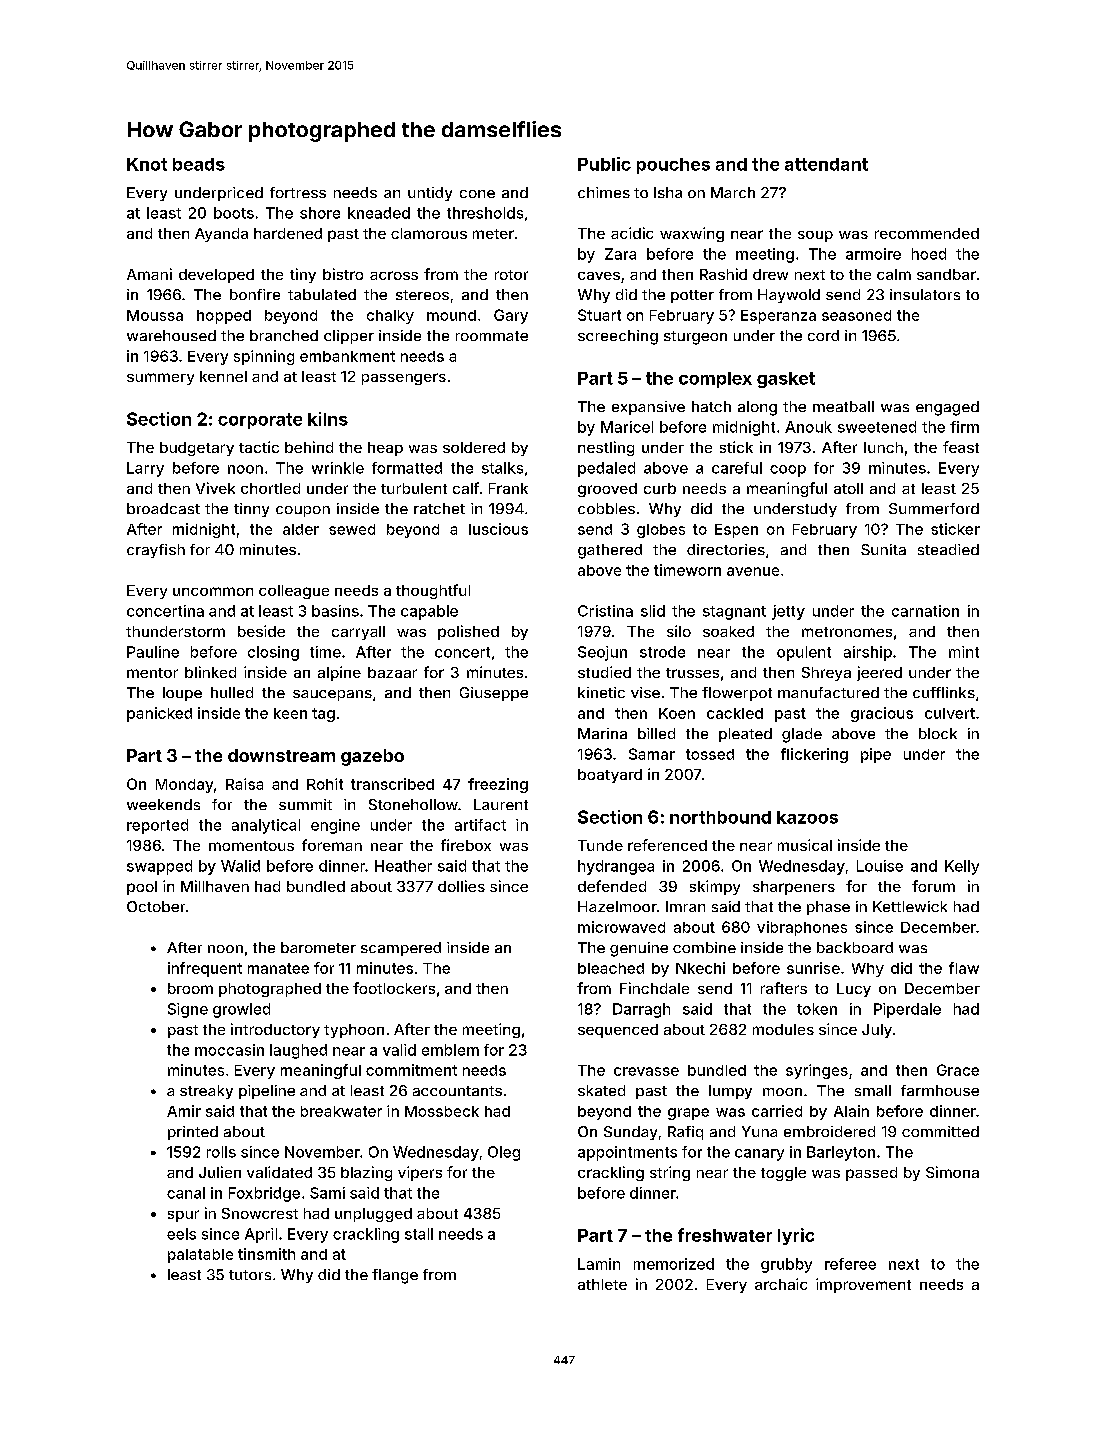  Describe the element at coordinates (788, 612) in the document. I see `jetty` at that location.
